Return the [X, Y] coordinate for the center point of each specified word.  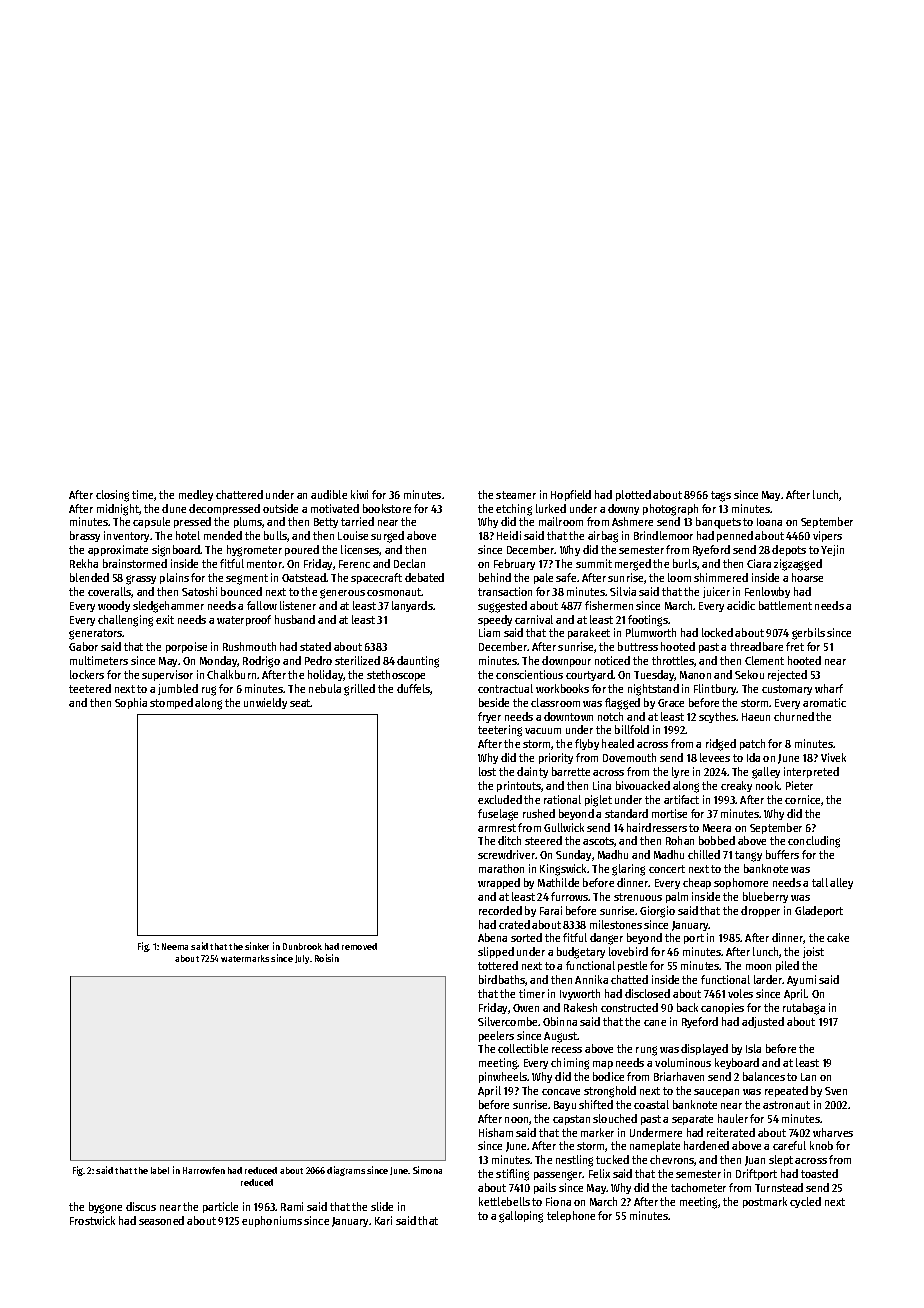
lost [487, 771]
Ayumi [801, 980]
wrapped [499, 883]
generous [342, 594]
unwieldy [265, 703]
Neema [175, 946]
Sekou [749, 674]
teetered [90, 688]
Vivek [833, 757]
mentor [264, 564]
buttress [638, 646]
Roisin [327, 958]
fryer [489, 717]
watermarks [245, 958]
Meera [717, 828]
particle [220, 1207]
